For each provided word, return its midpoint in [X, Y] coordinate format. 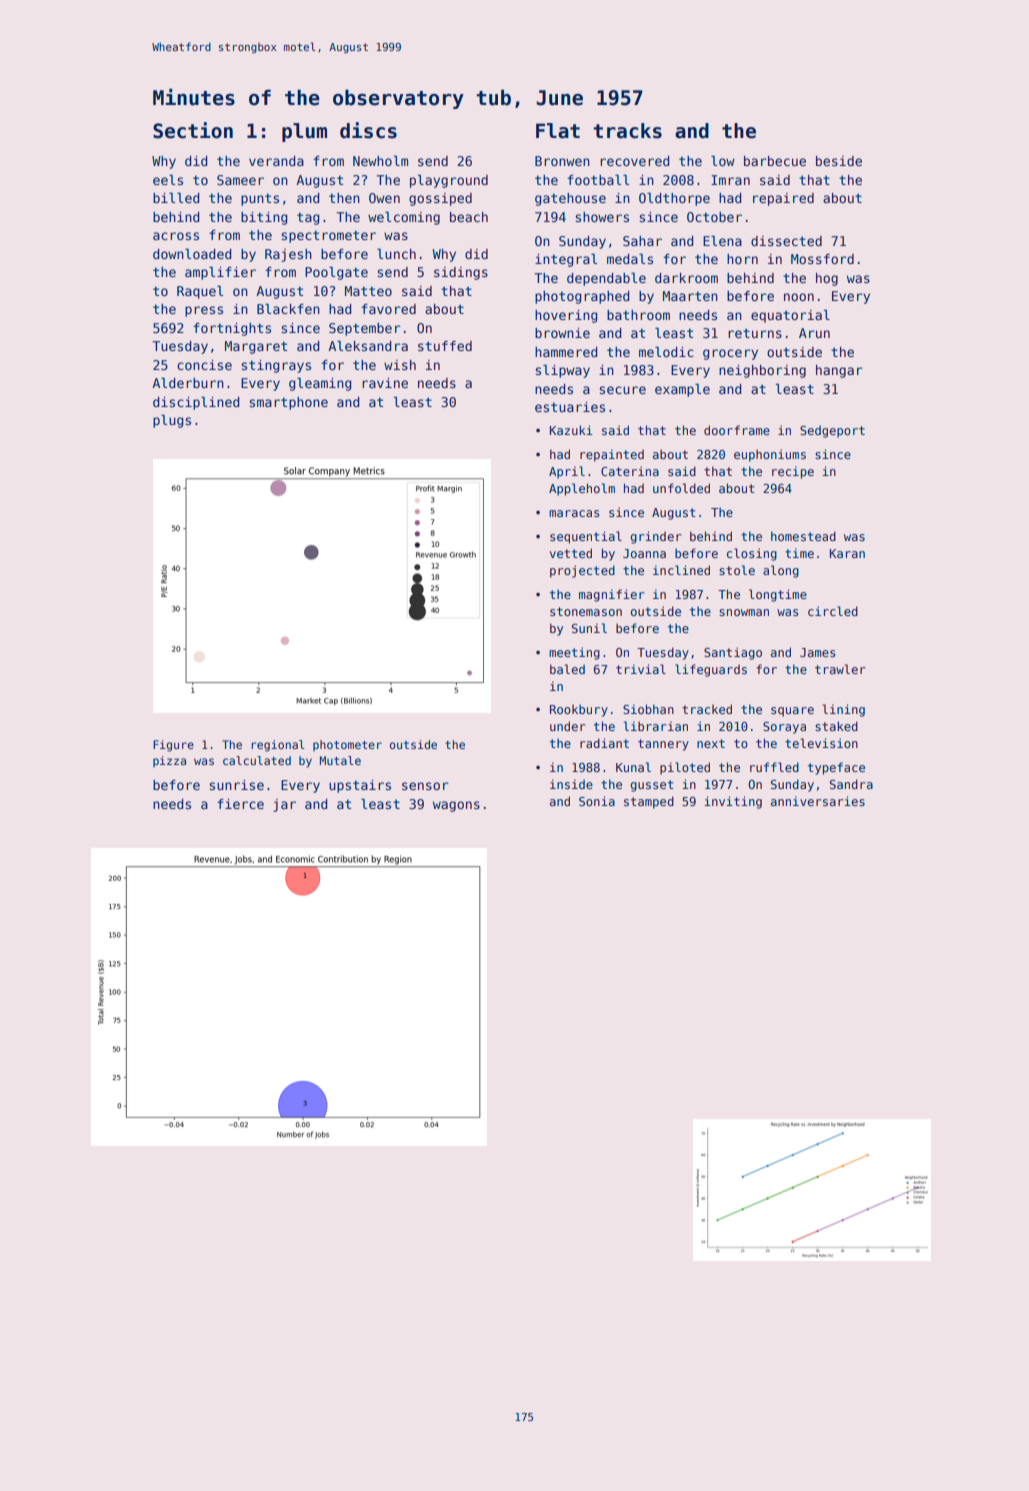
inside [571, 784]
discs [368, 130]
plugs [172, 421]
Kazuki [571, 430]
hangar [839, 371]
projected [582, 571]
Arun [814, 333]
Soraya [784, 728]
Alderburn [188, 383]
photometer [347, 745]
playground [449, 181]
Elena [722, 241]
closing [752, 554]
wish [400, 365]
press [204, 311]
